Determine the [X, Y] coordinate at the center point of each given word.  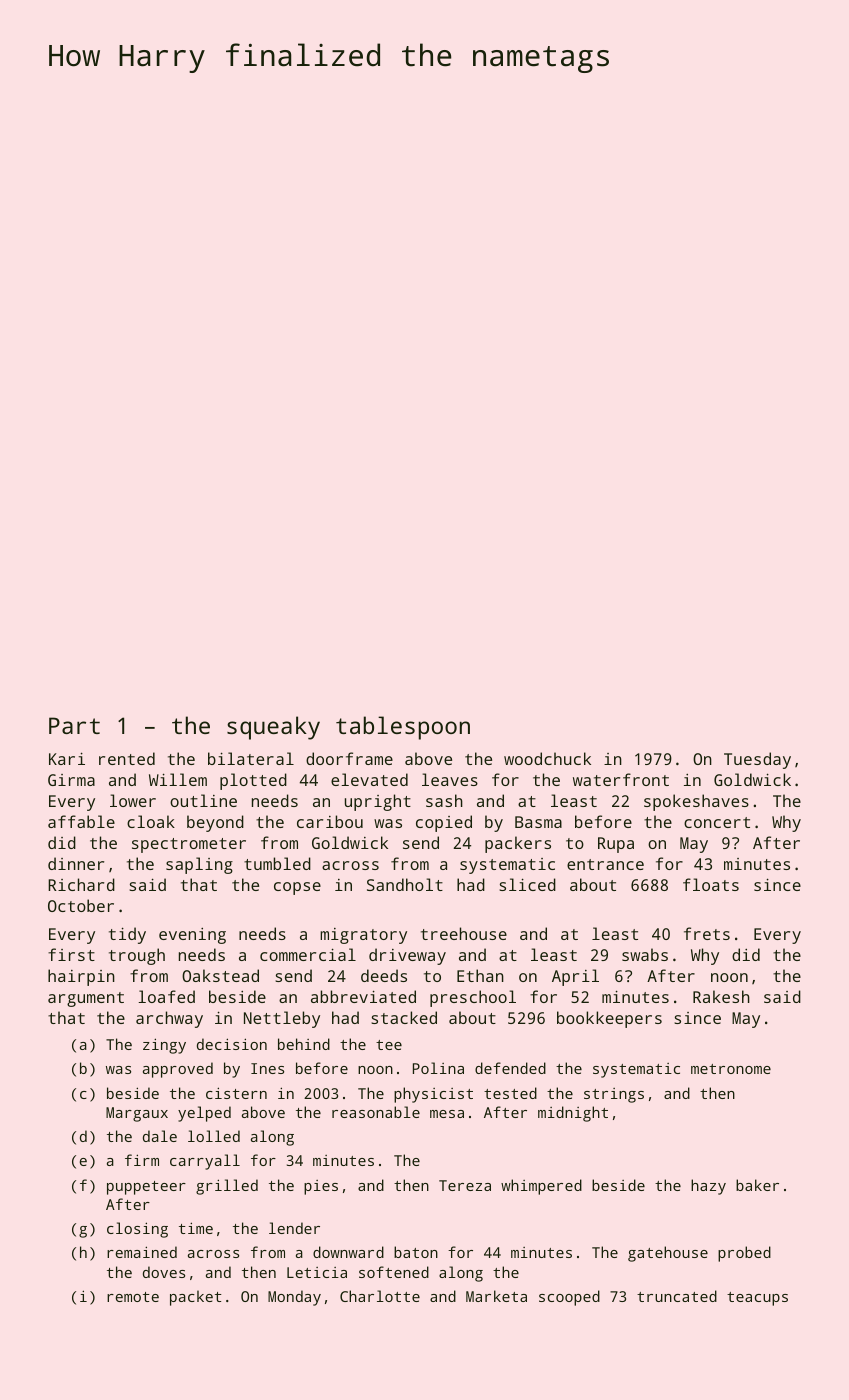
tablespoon [403, 728]
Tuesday [757, 760]
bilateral [251, 758]
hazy [708, 1187]
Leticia [317, 1272]
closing [137, 1230]
